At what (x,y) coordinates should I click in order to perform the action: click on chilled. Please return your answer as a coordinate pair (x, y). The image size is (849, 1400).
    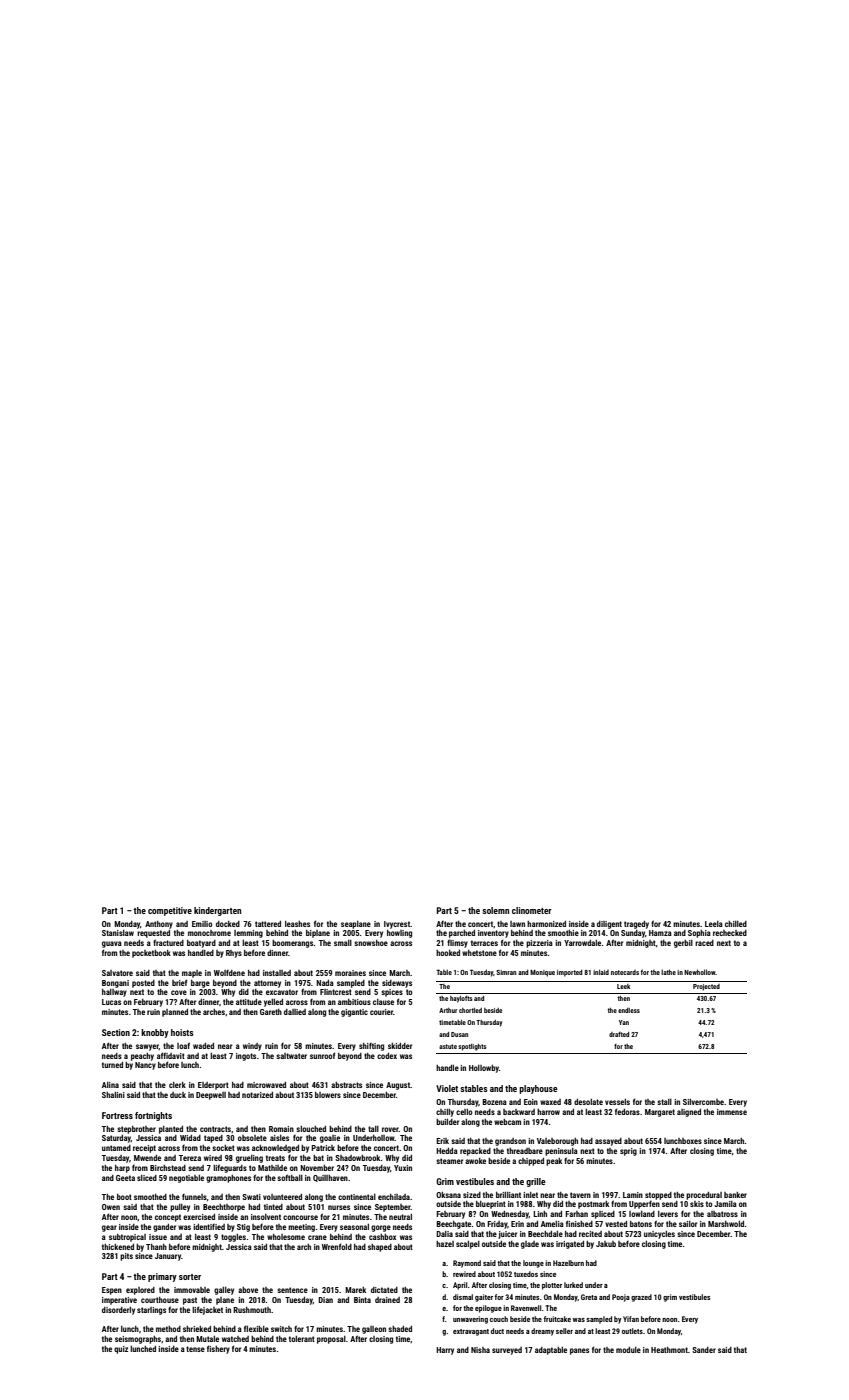
    Looking at the image, I should click on (736, 924).
